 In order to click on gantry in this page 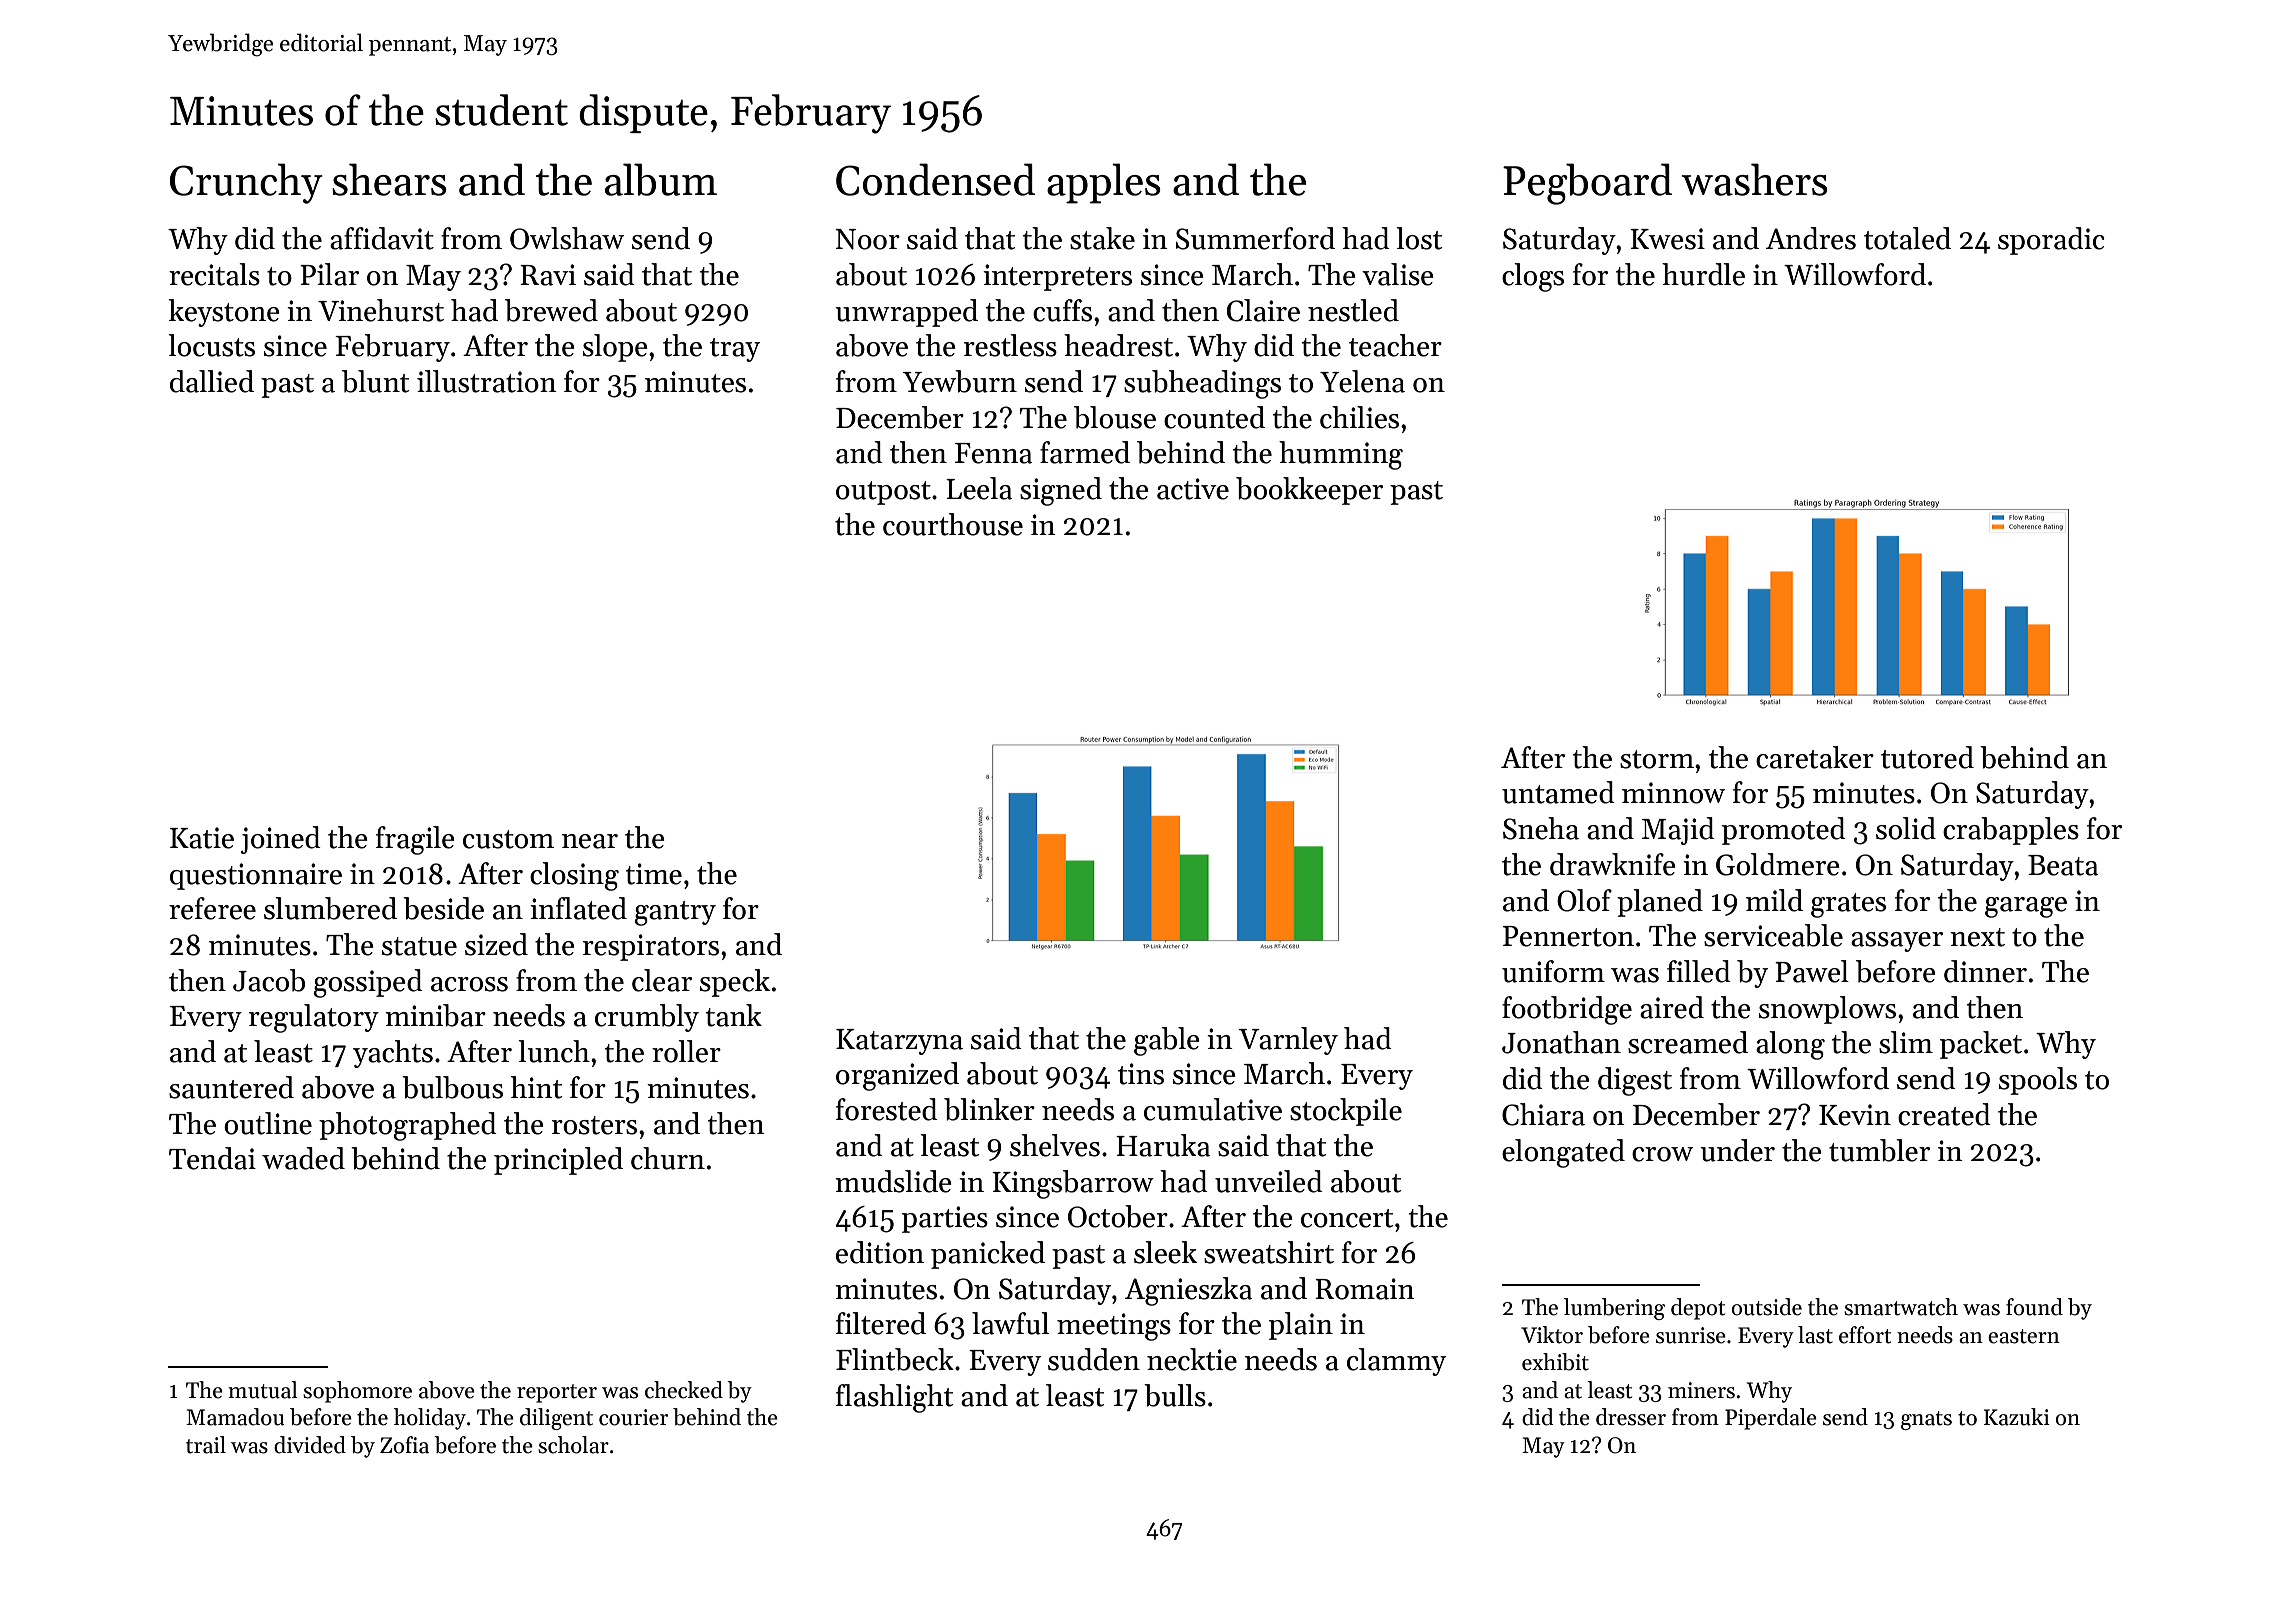, I will do `click(675, 913)`.
